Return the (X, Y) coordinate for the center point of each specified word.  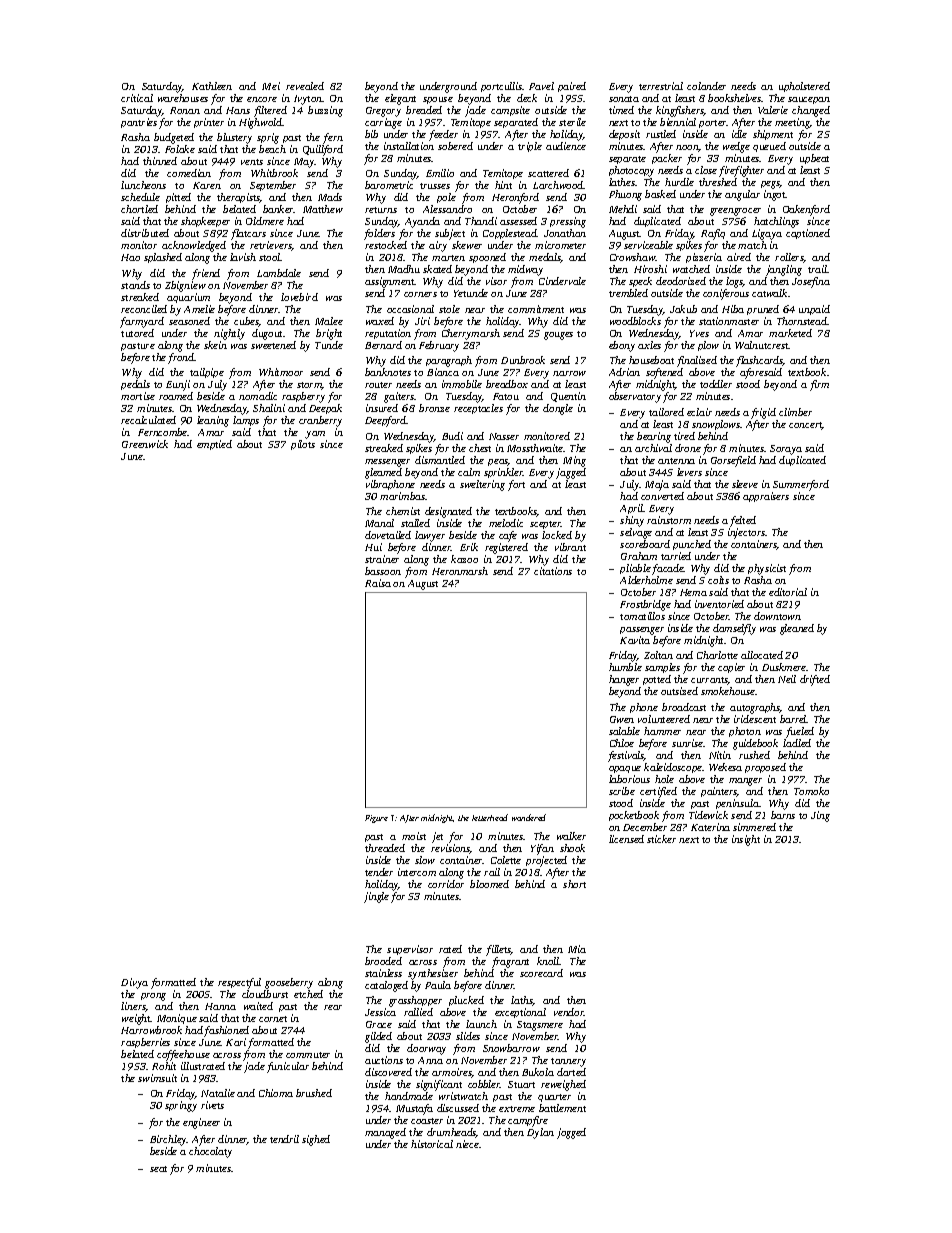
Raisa (378, 583)
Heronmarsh (460, 571)
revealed (305, 86)
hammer (662, 731)
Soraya (786, 450)
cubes (246, 322)
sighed (316, 1140)
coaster (427, 1121)
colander (706, 86)
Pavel (541, 86)
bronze (434, 408)
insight (746, 840)
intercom (417, 872)
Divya (134, 983)
